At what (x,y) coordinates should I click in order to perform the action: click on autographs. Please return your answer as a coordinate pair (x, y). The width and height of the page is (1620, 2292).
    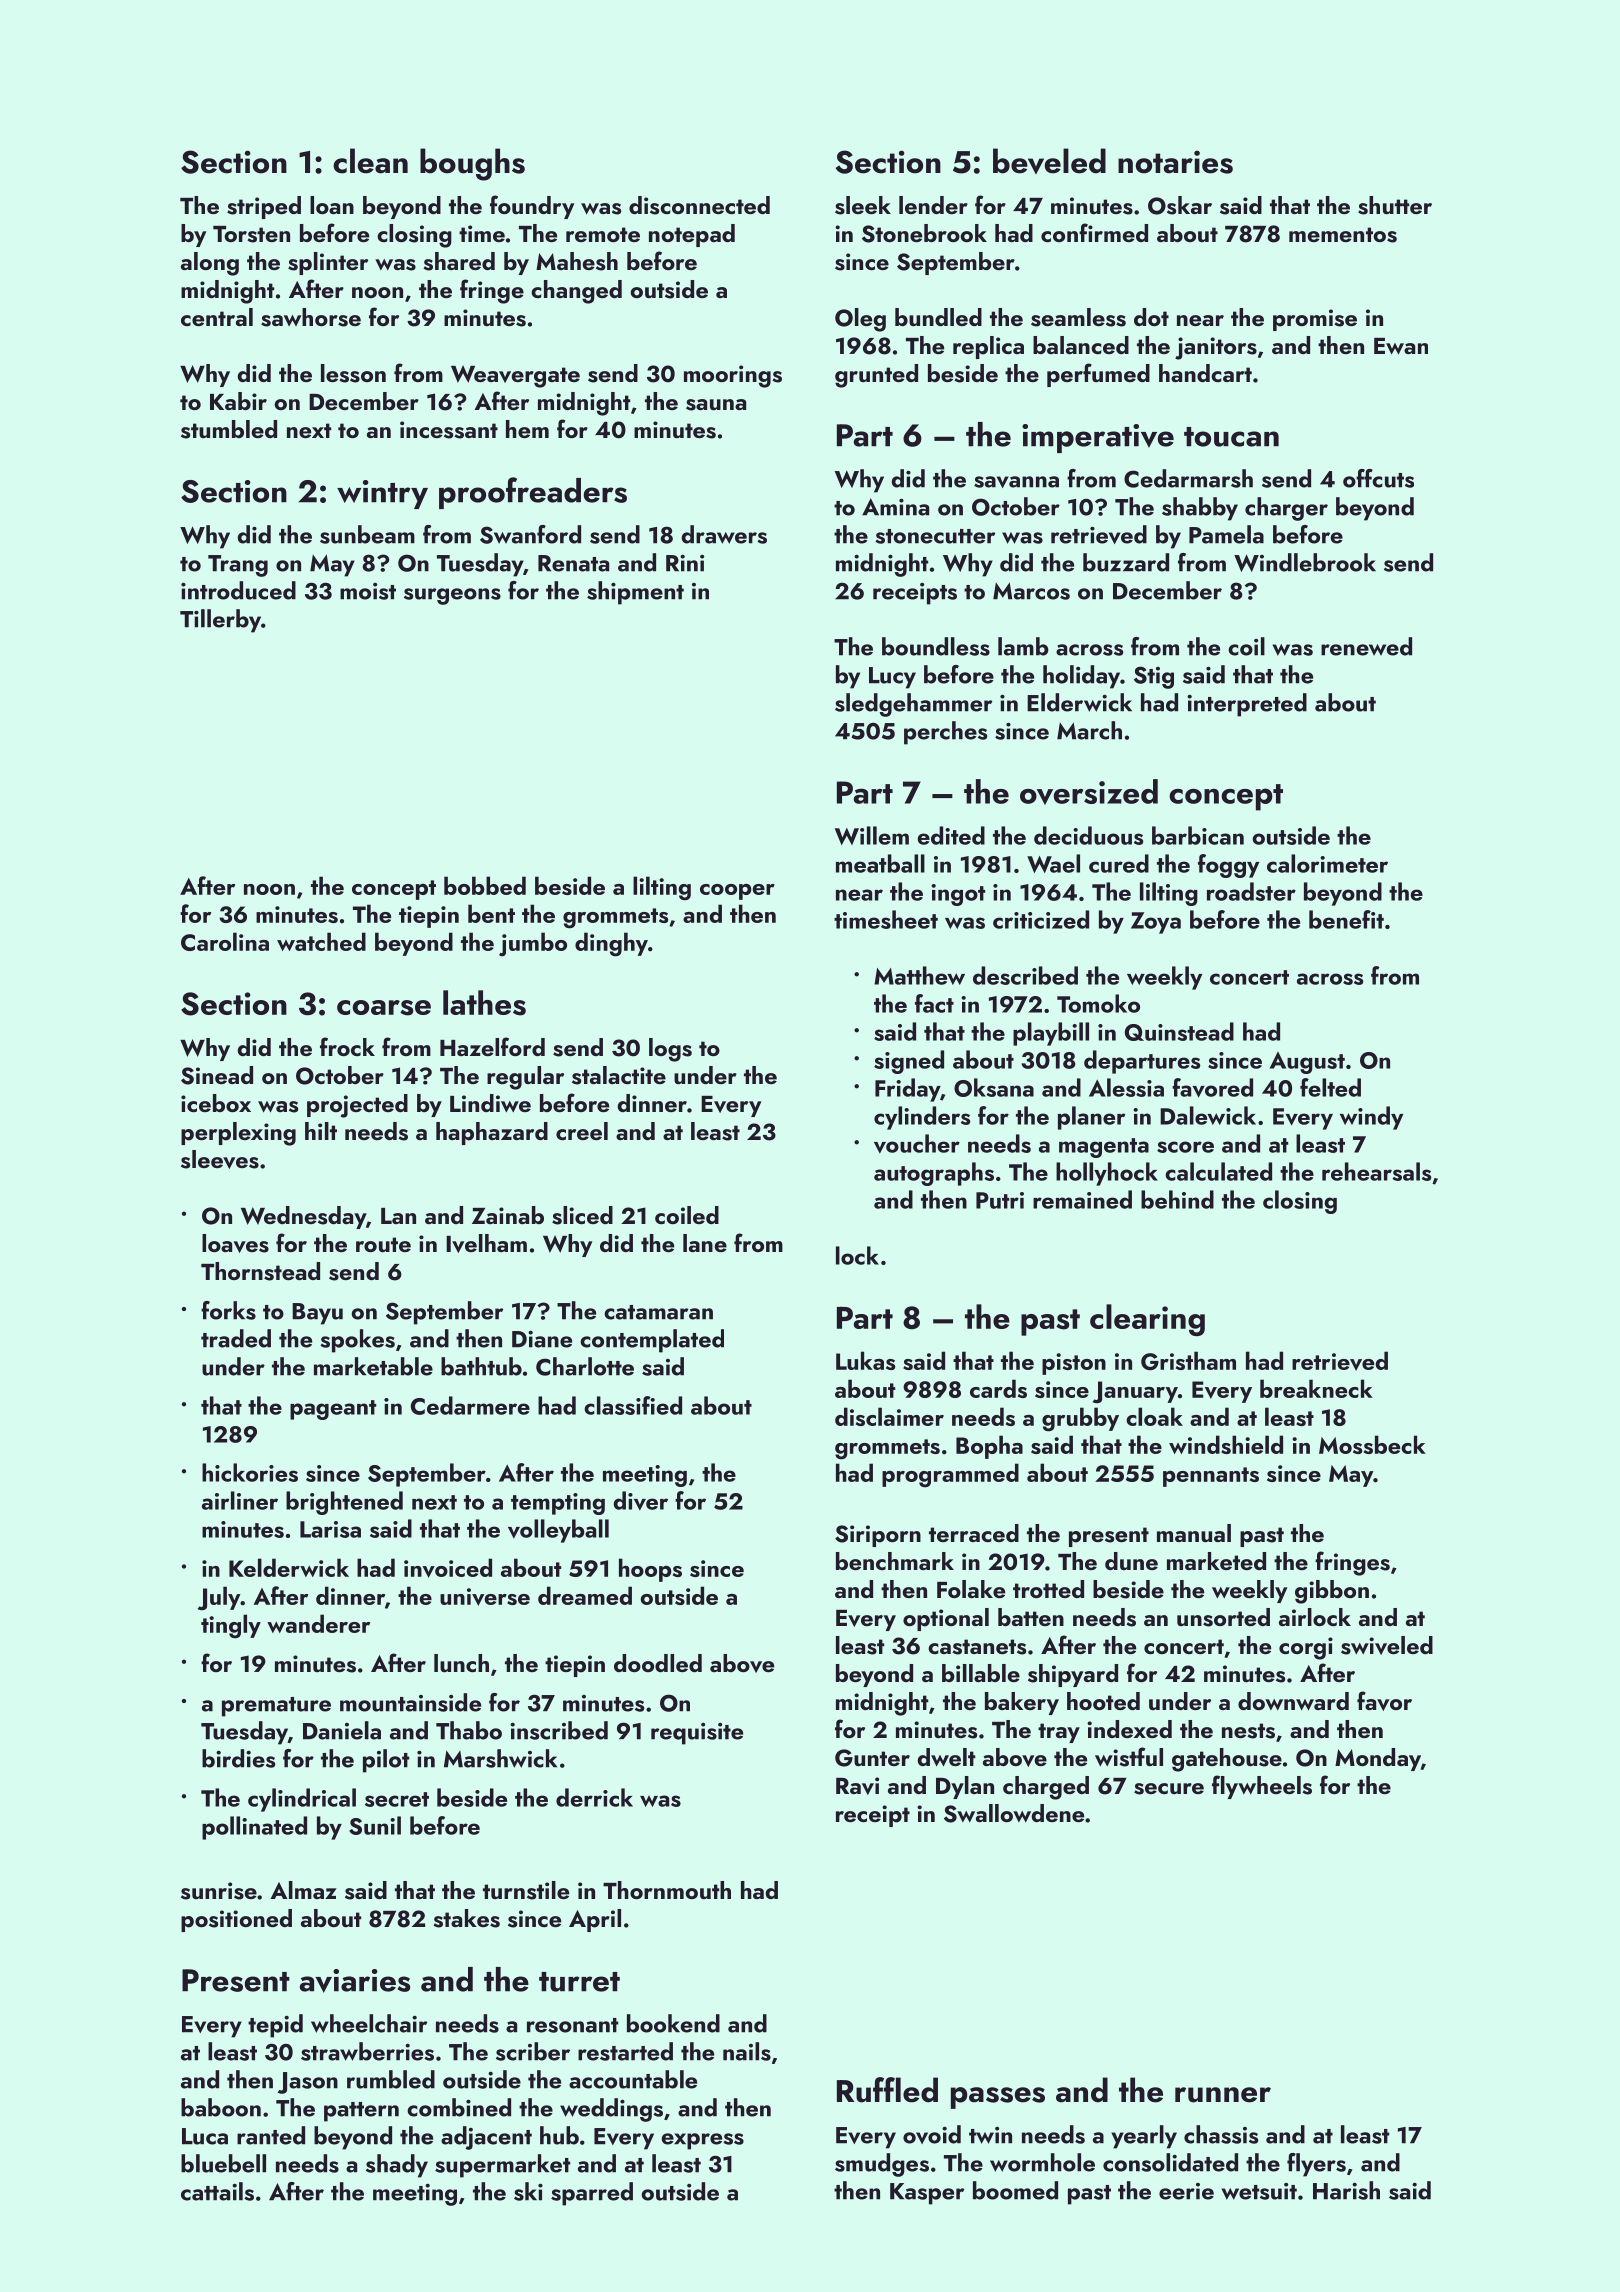
    Looking at the image, I should click on (934, 1174).
